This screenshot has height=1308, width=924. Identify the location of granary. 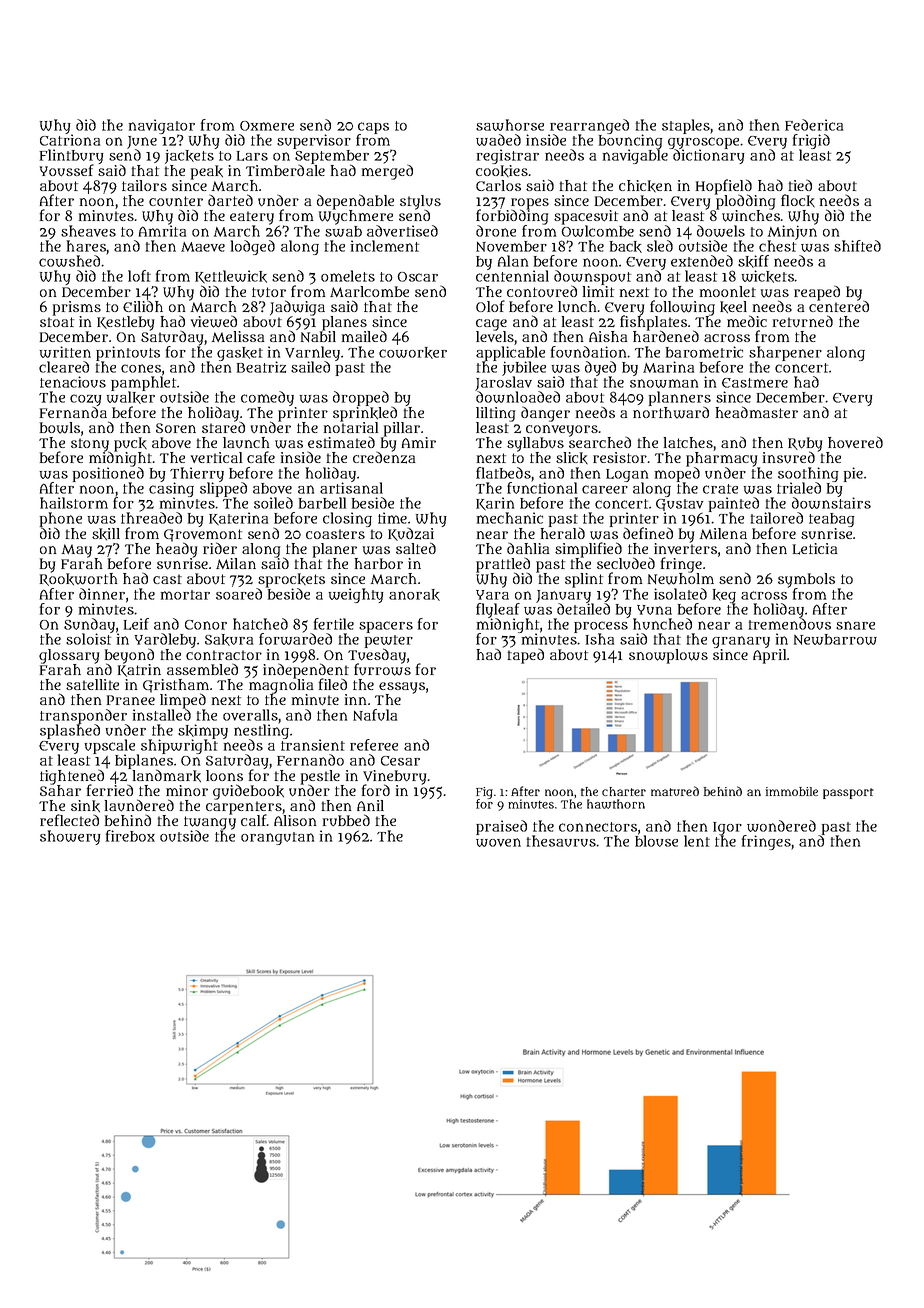
(741, 642).
